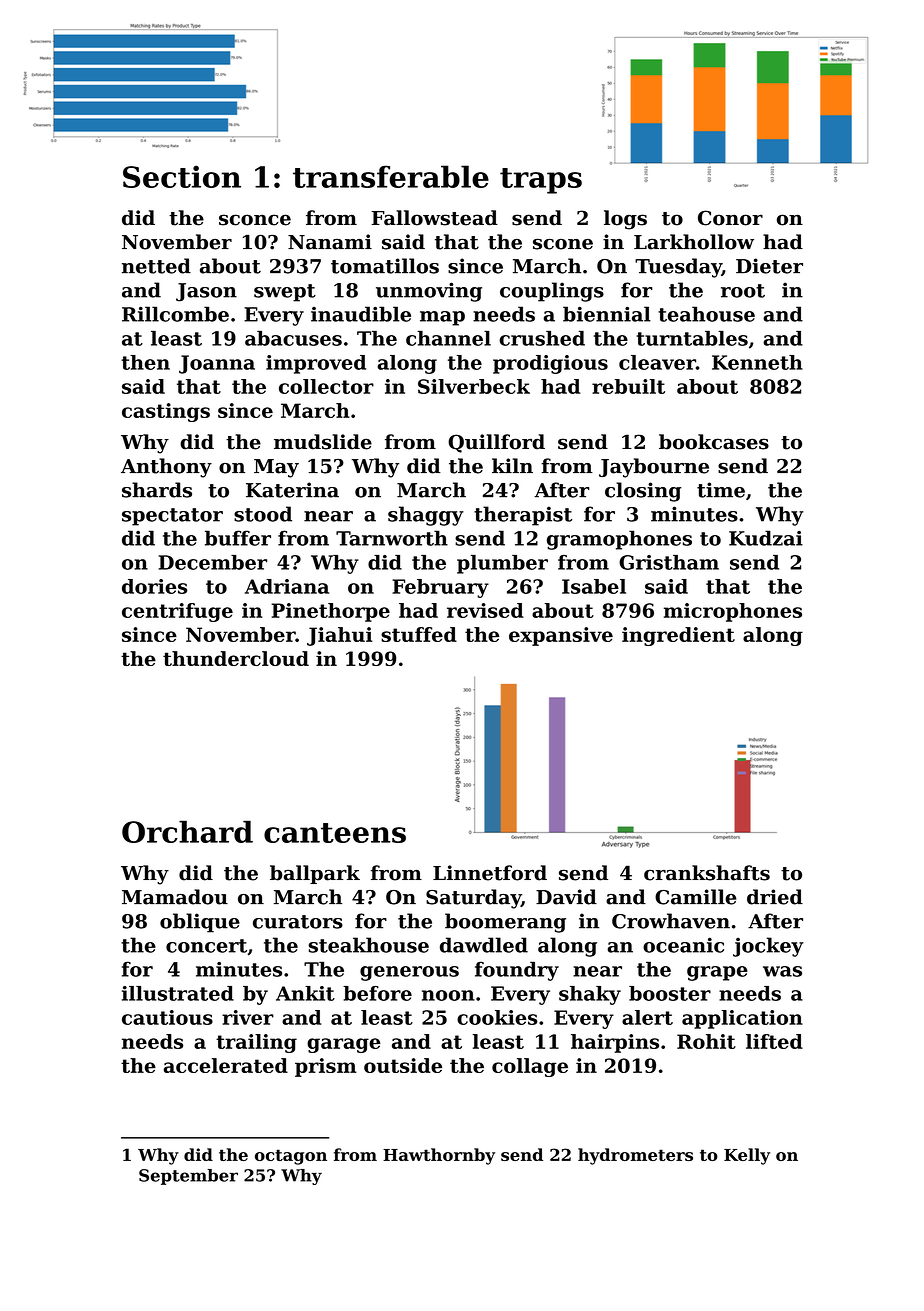 The height and width of the page is (1311, 924). I want to click on transferable, so click(391, 176).
